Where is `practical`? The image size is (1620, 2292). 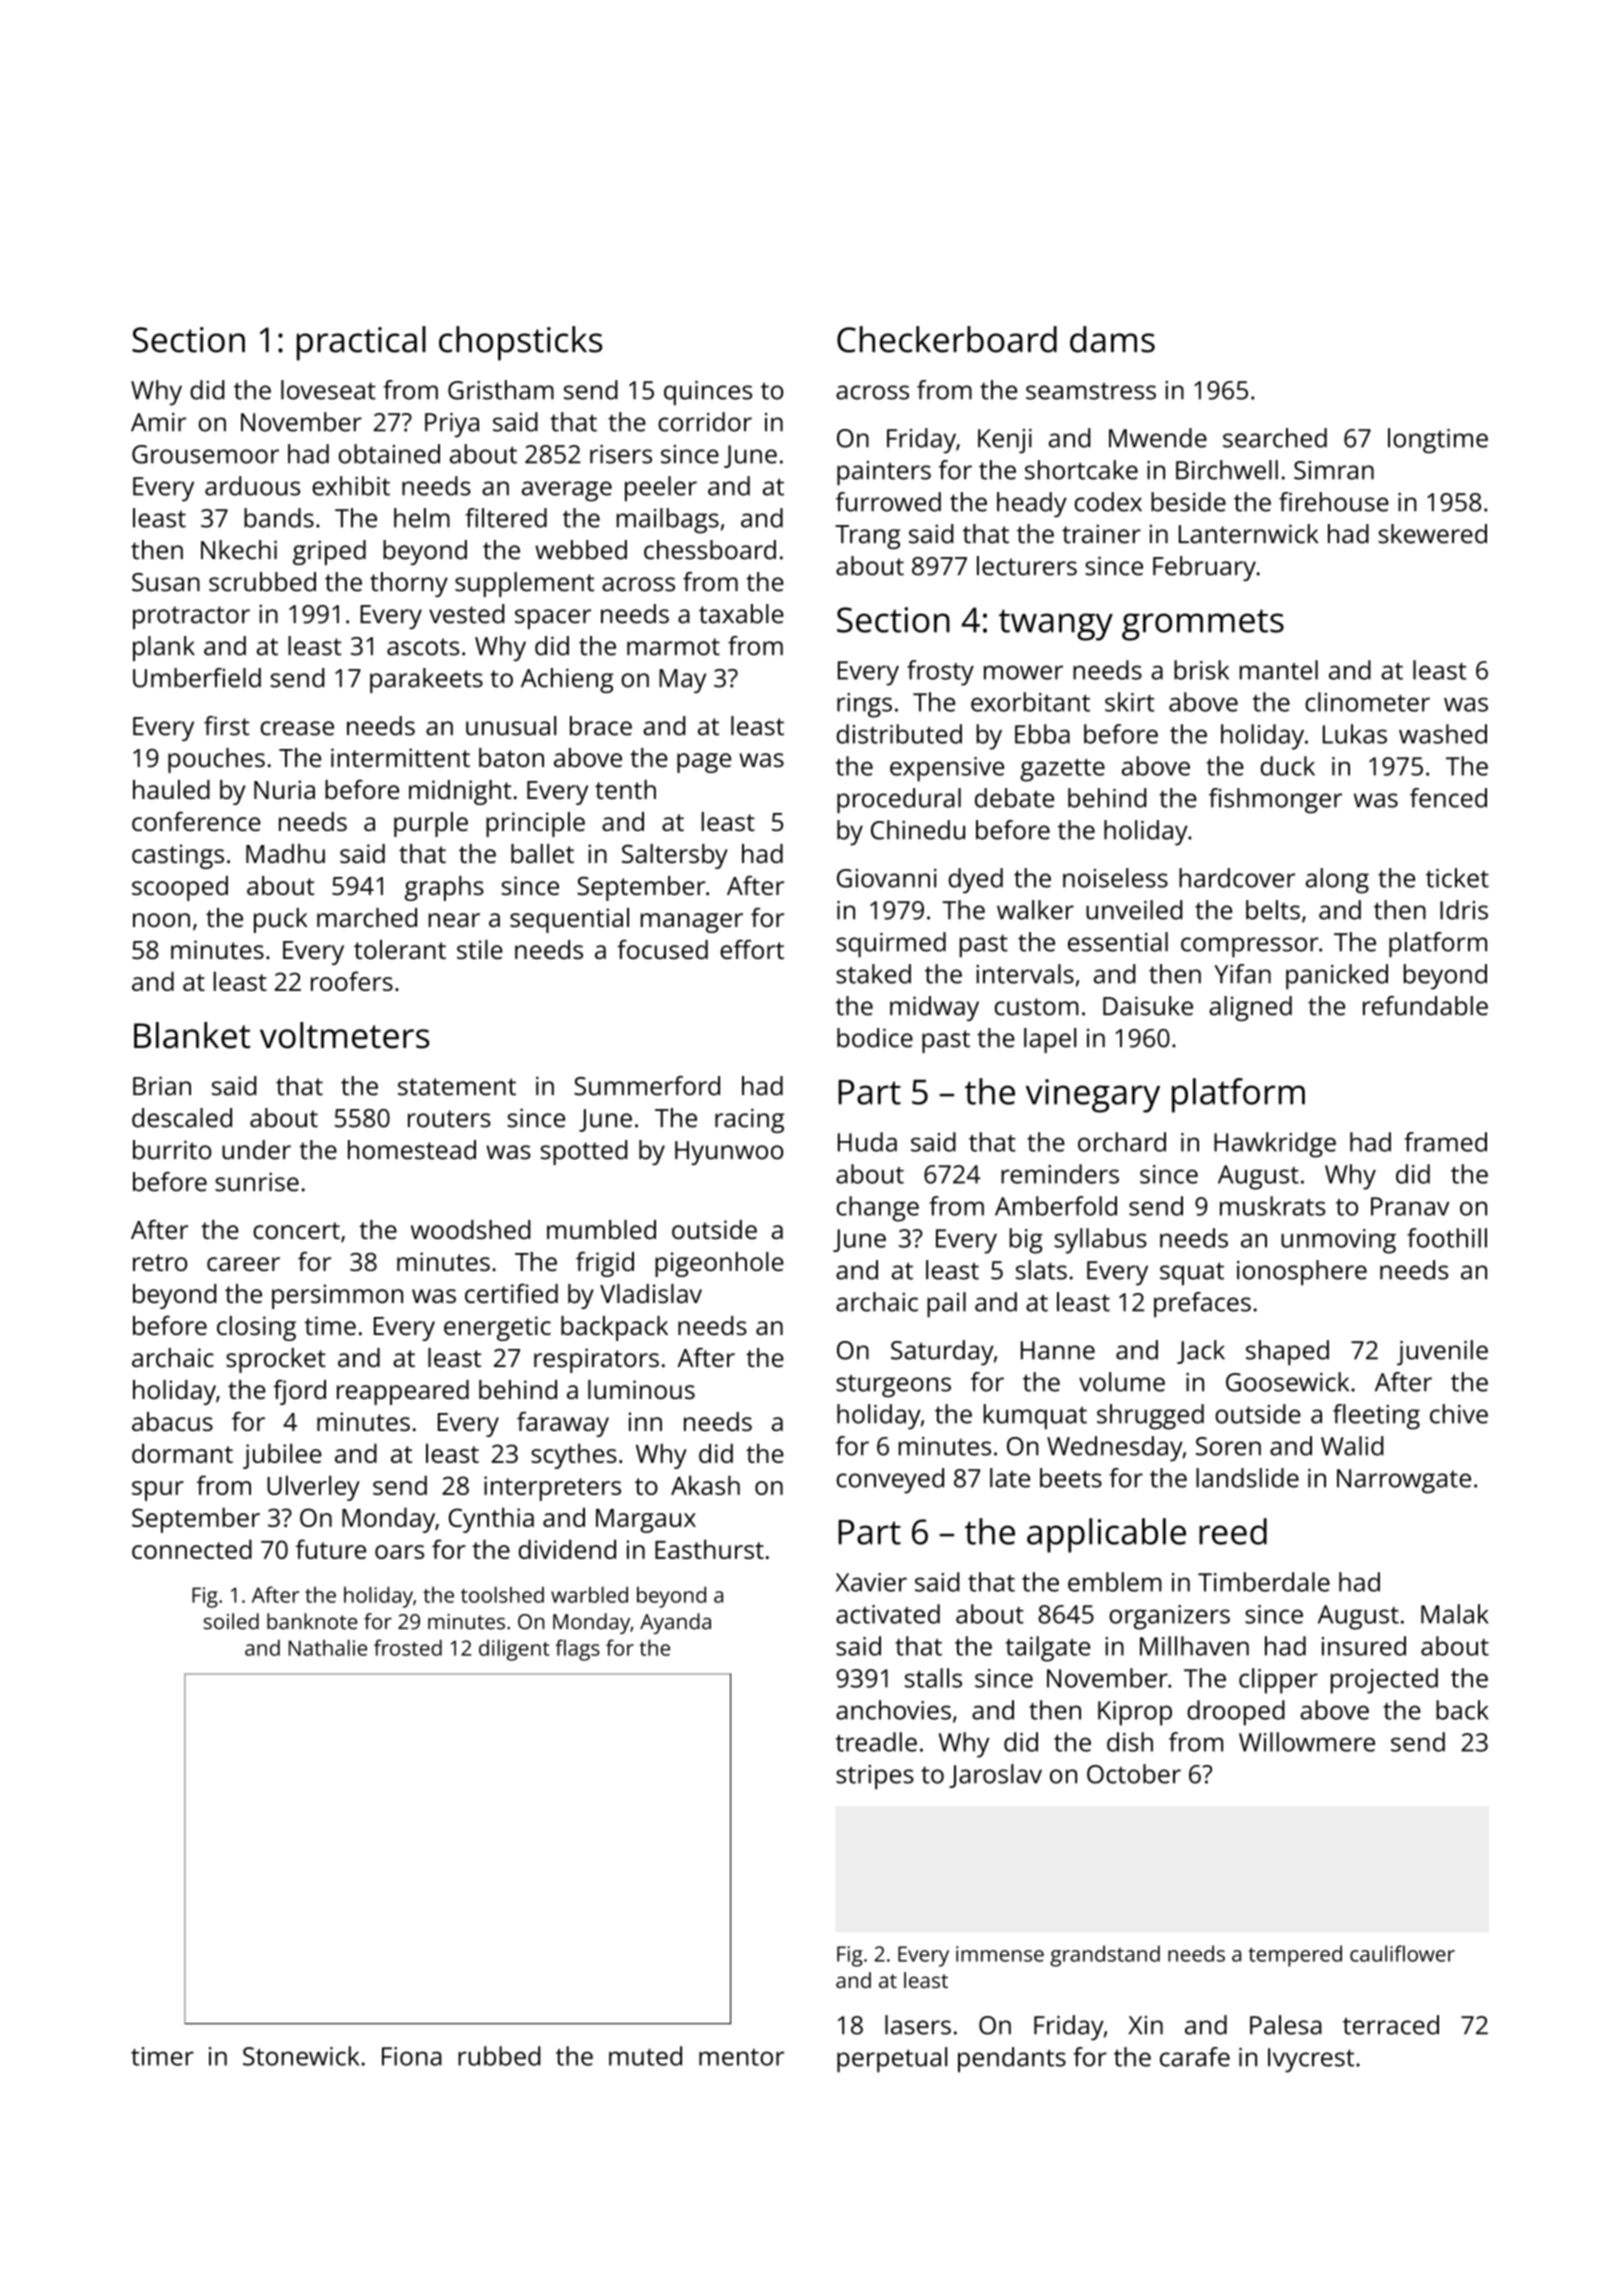 practical is located at coordinates (361, 343).
